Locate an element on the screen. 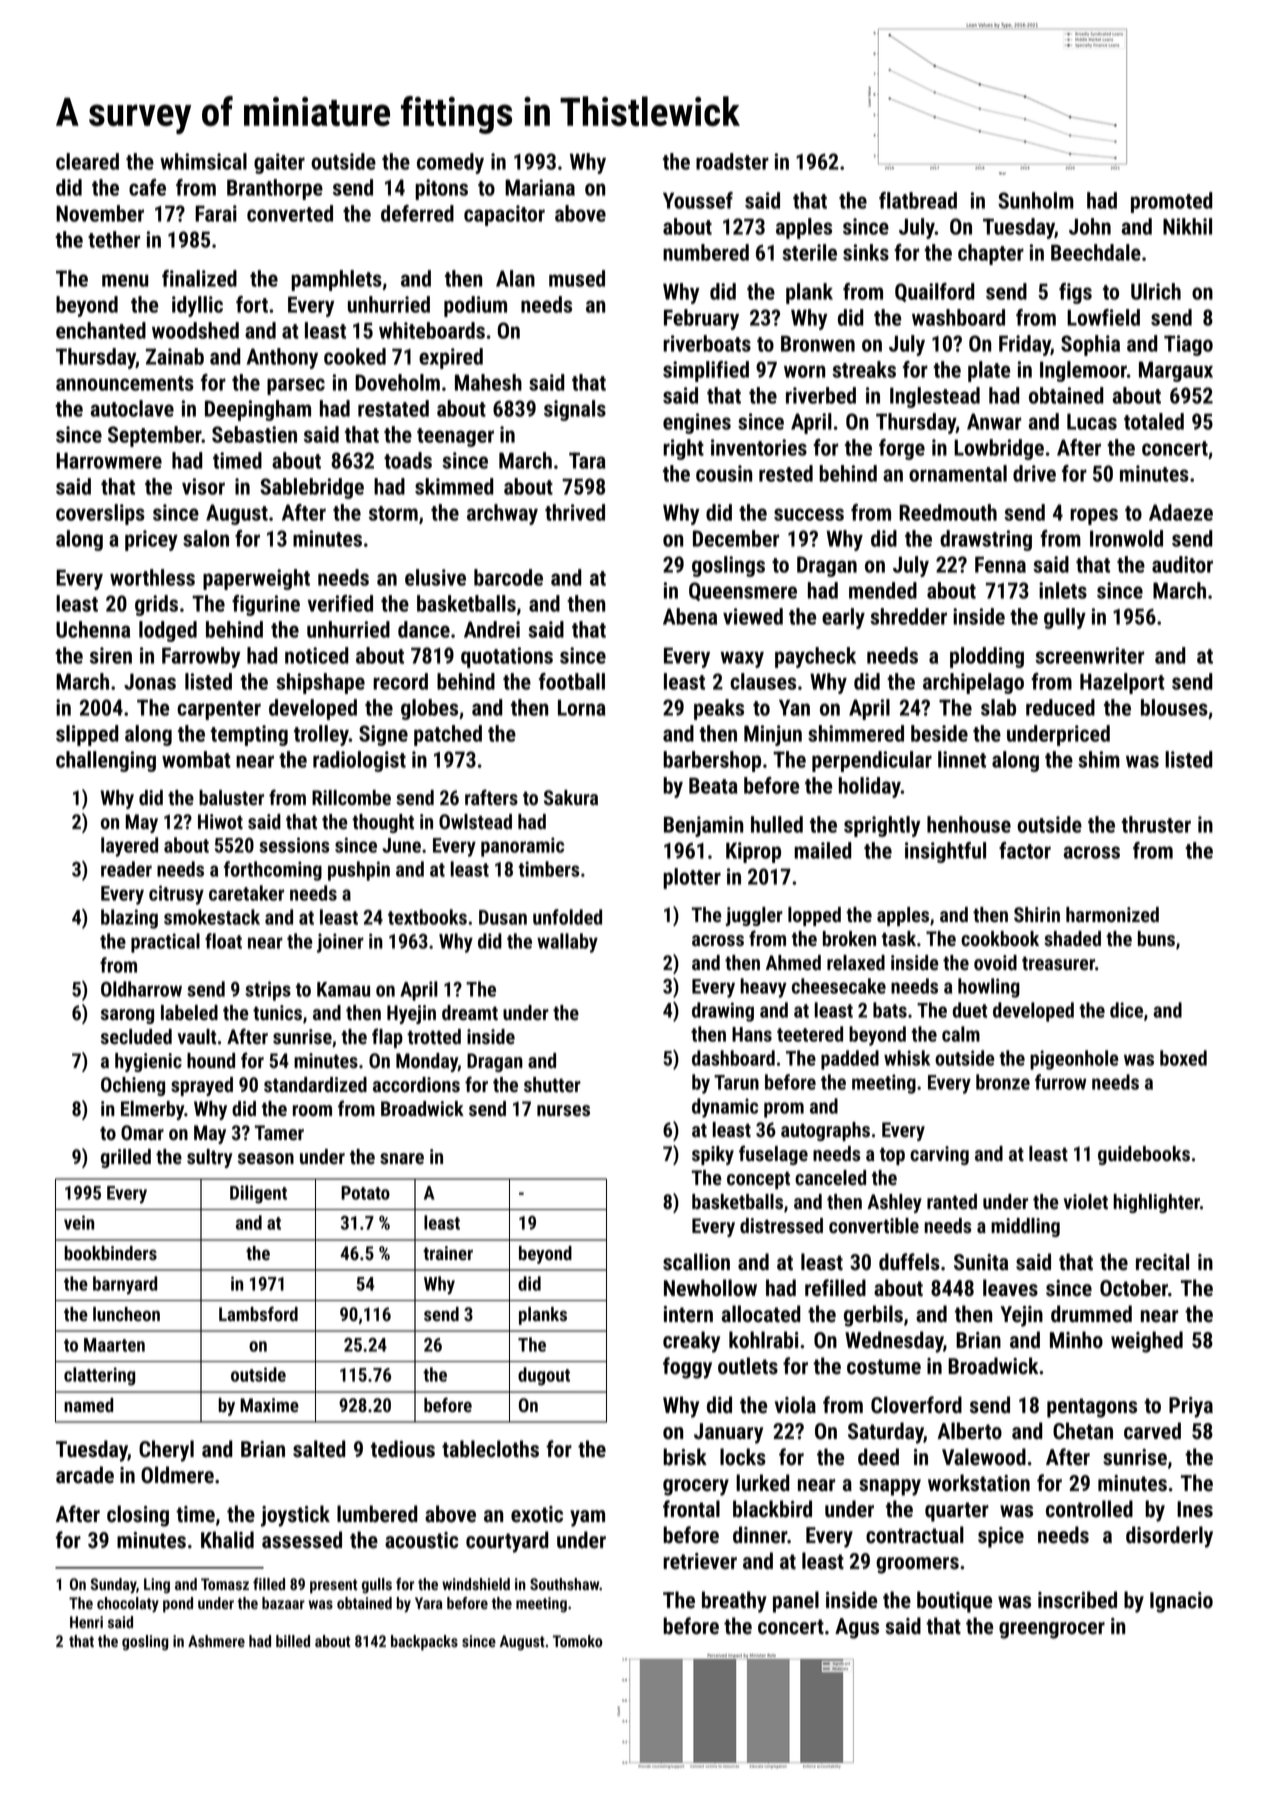  buns is located at coordinates (1156, 939).
